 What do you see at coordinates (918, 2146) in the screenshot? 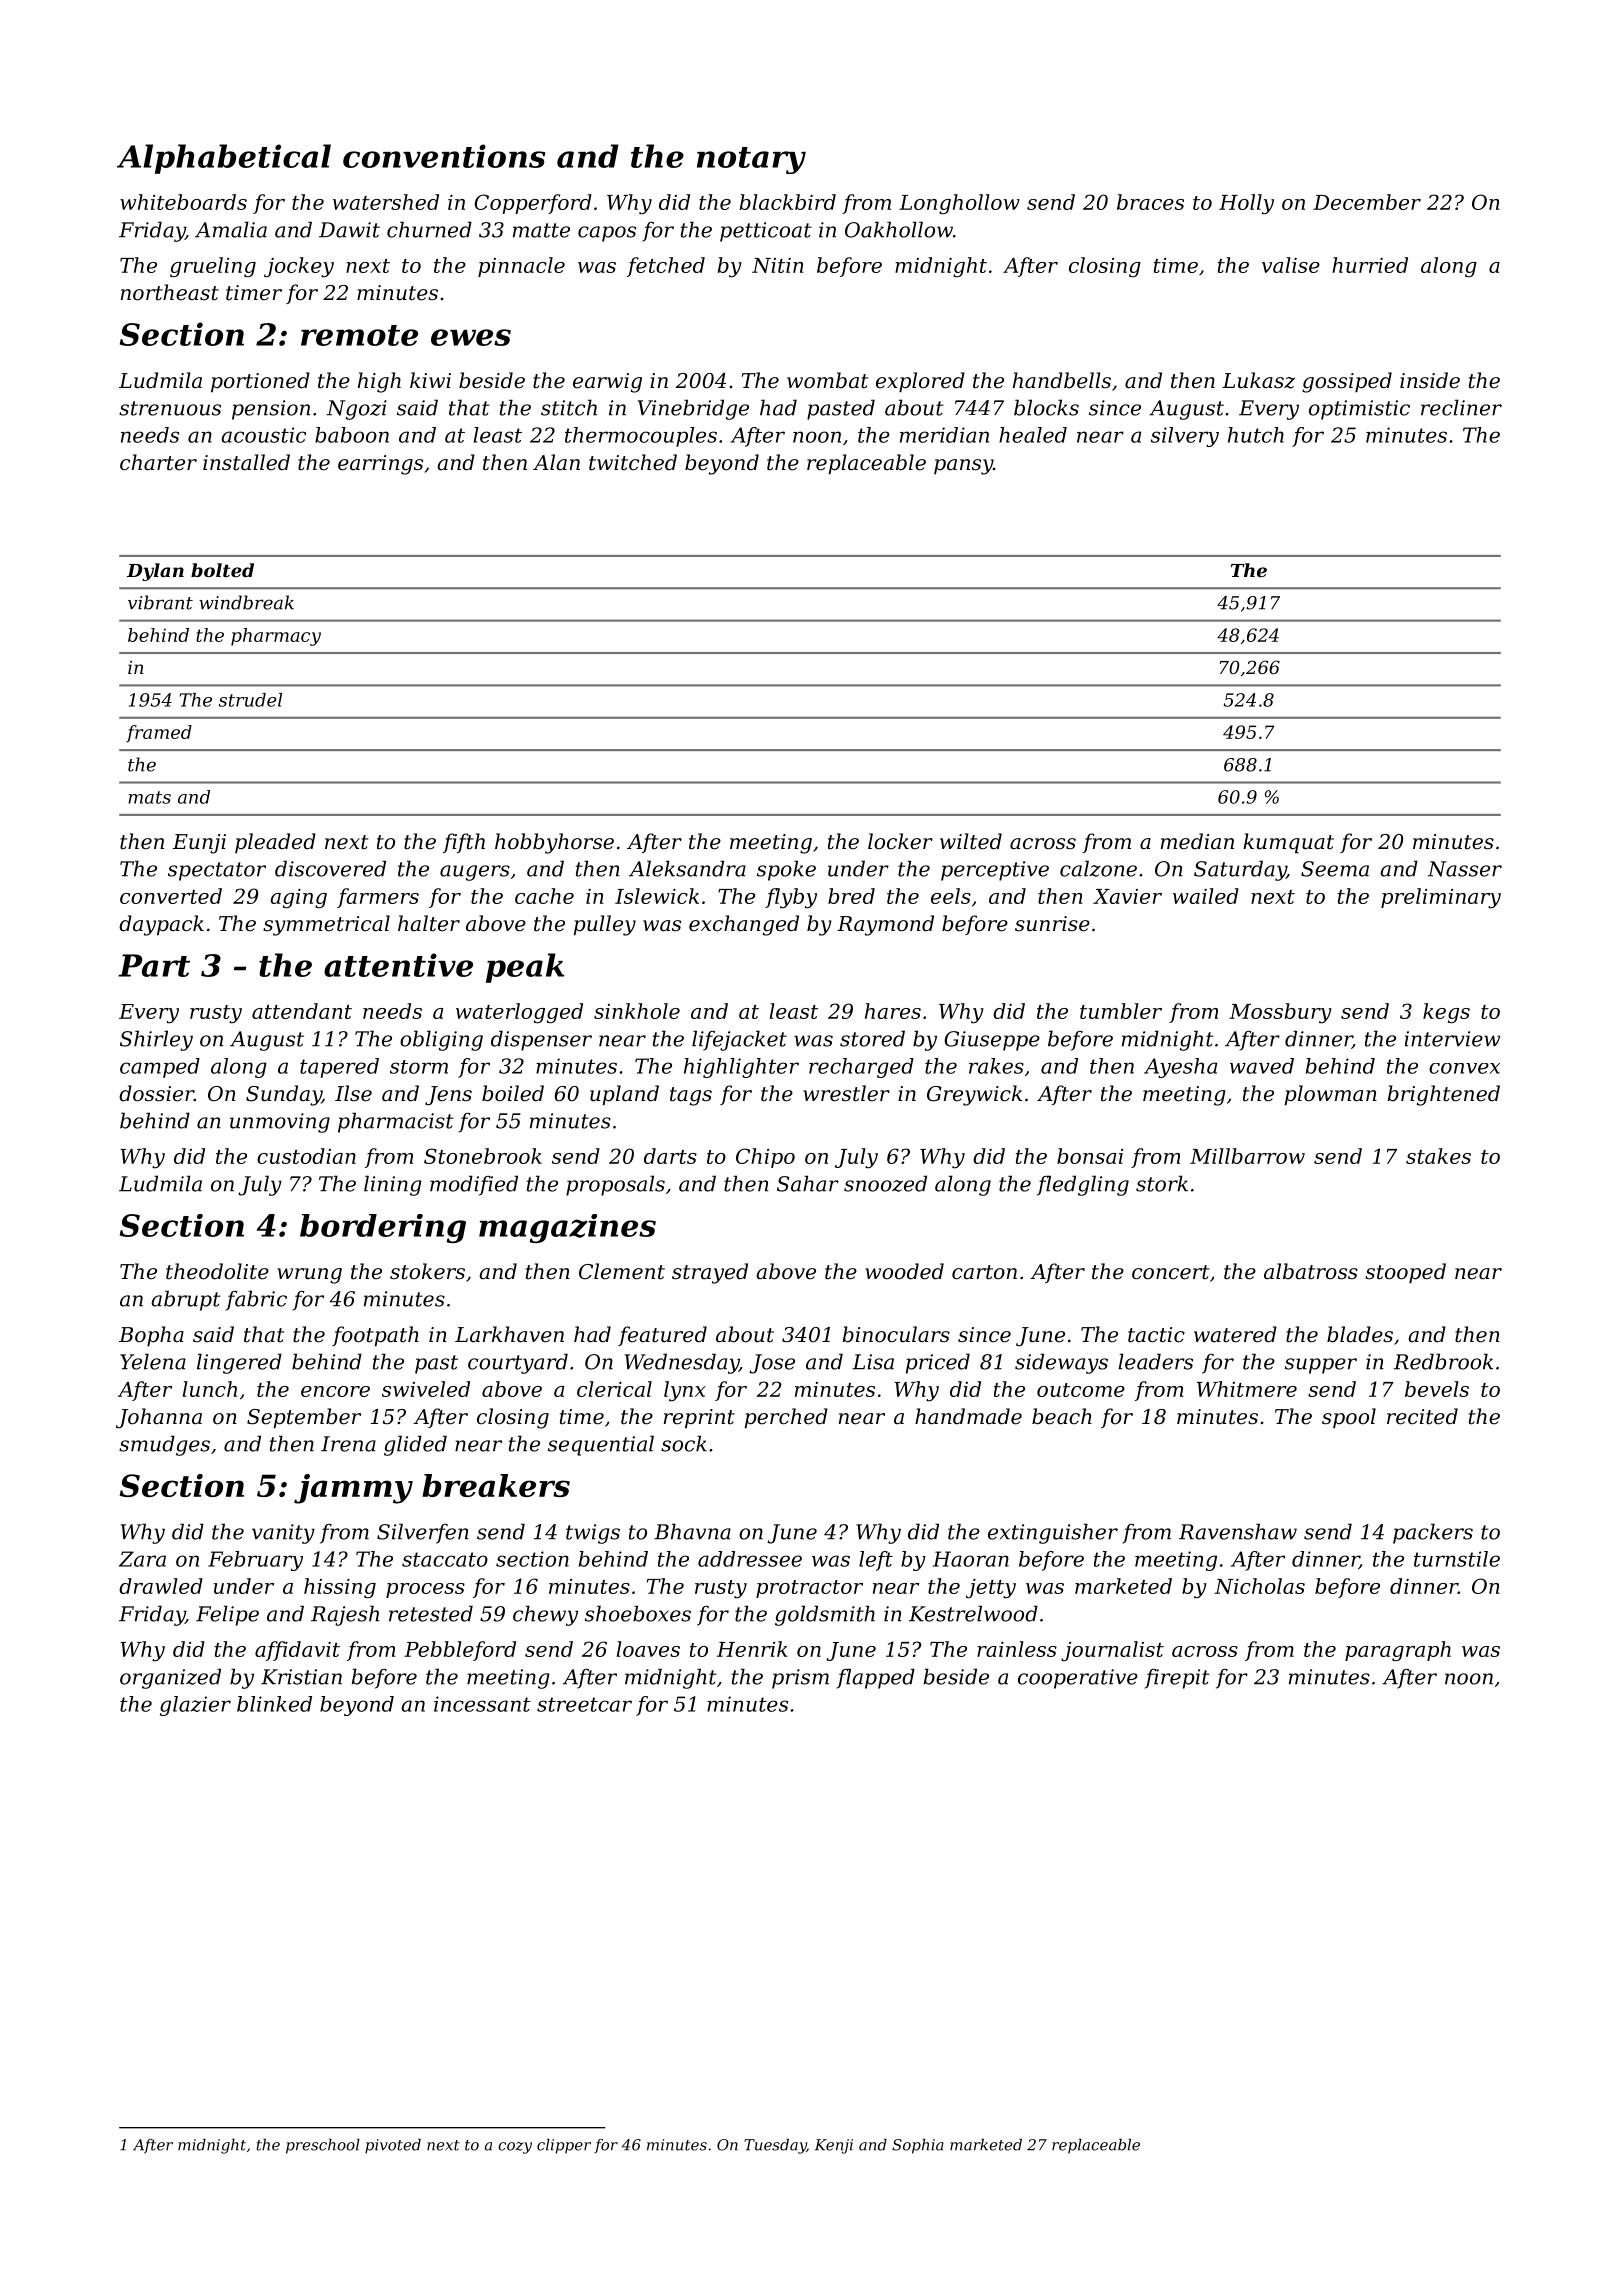
I see `Sophia` at bounding box center [918, 2146].
